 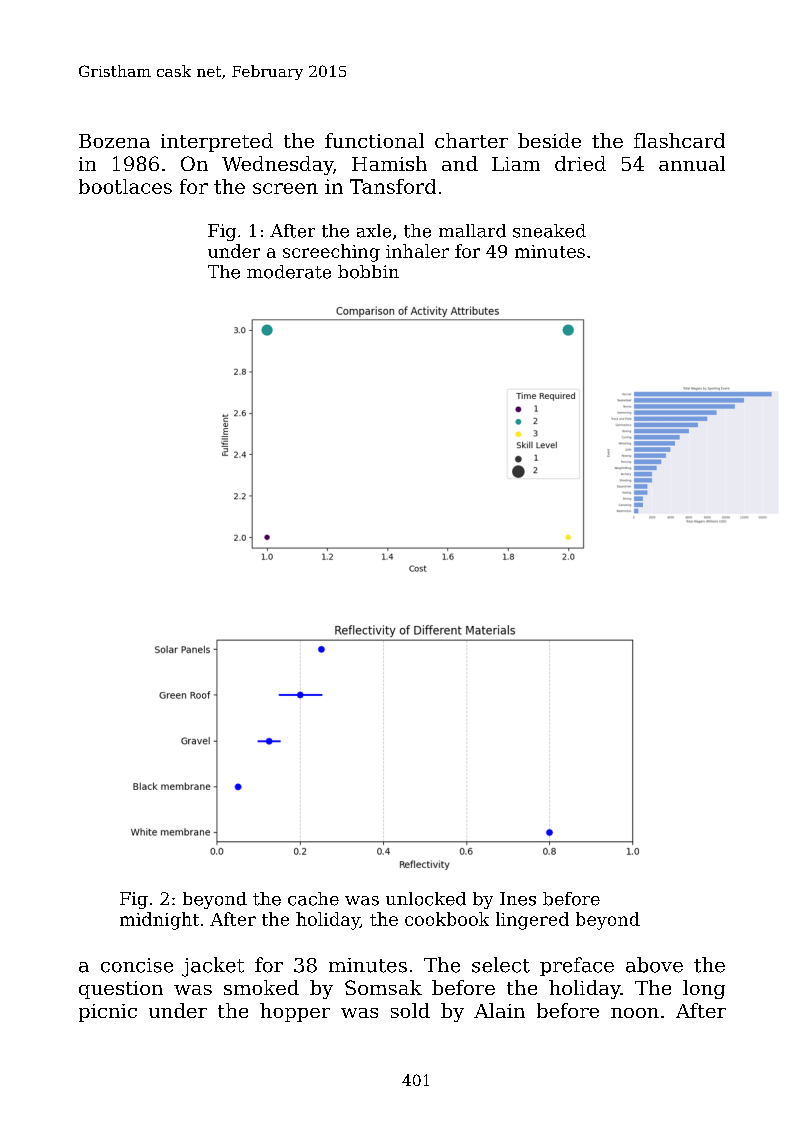 I want to click on sneaked, so click(x=549, y=231).
